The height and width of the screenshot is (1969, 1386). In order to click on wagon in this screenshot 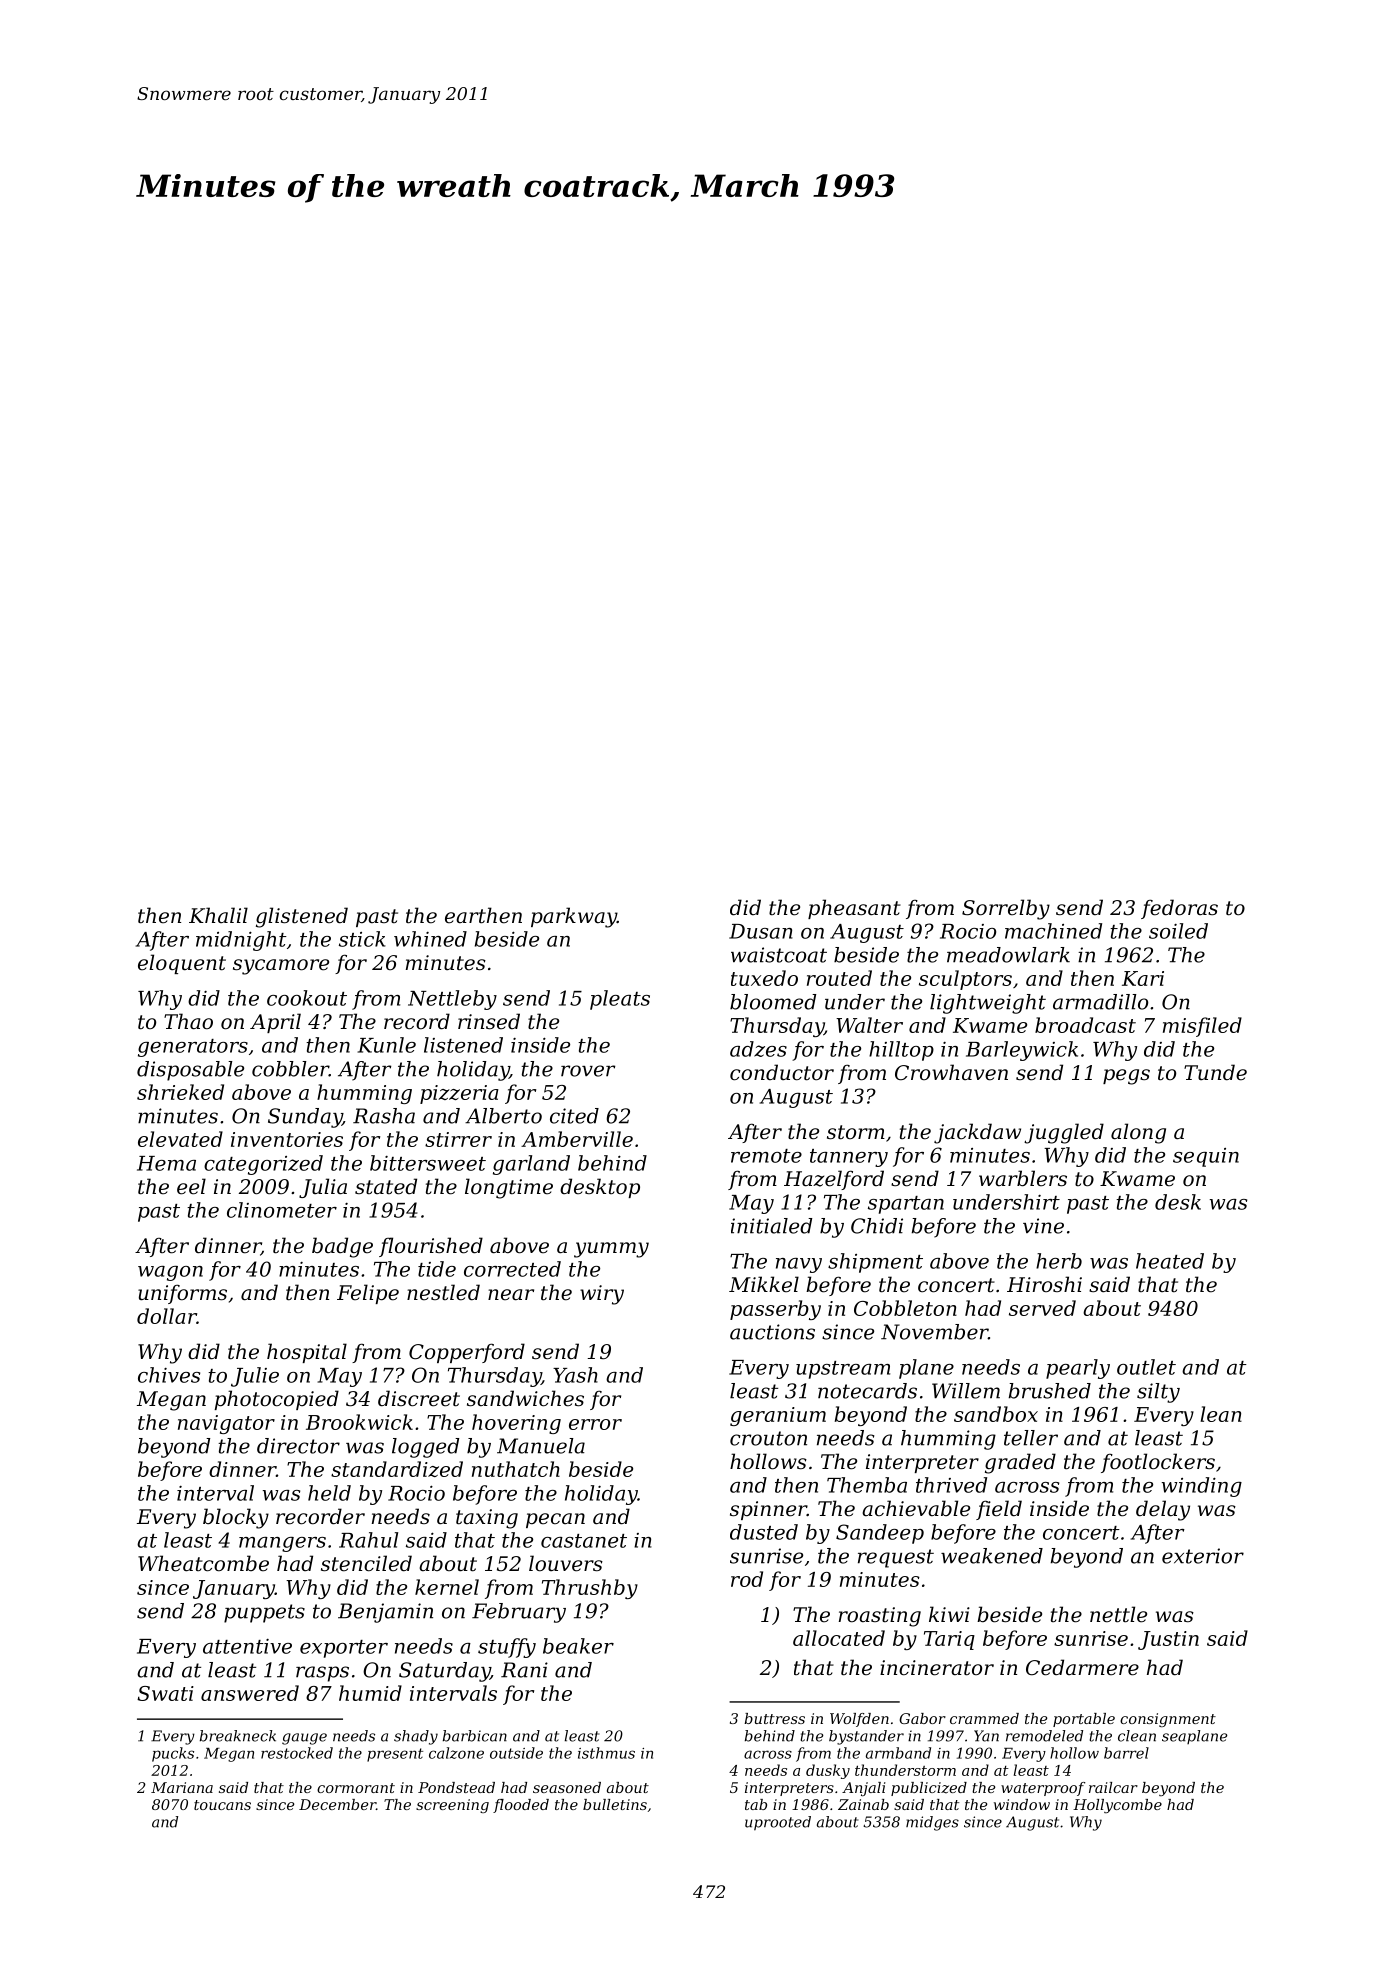, I will do `click(170, 1273)`.
